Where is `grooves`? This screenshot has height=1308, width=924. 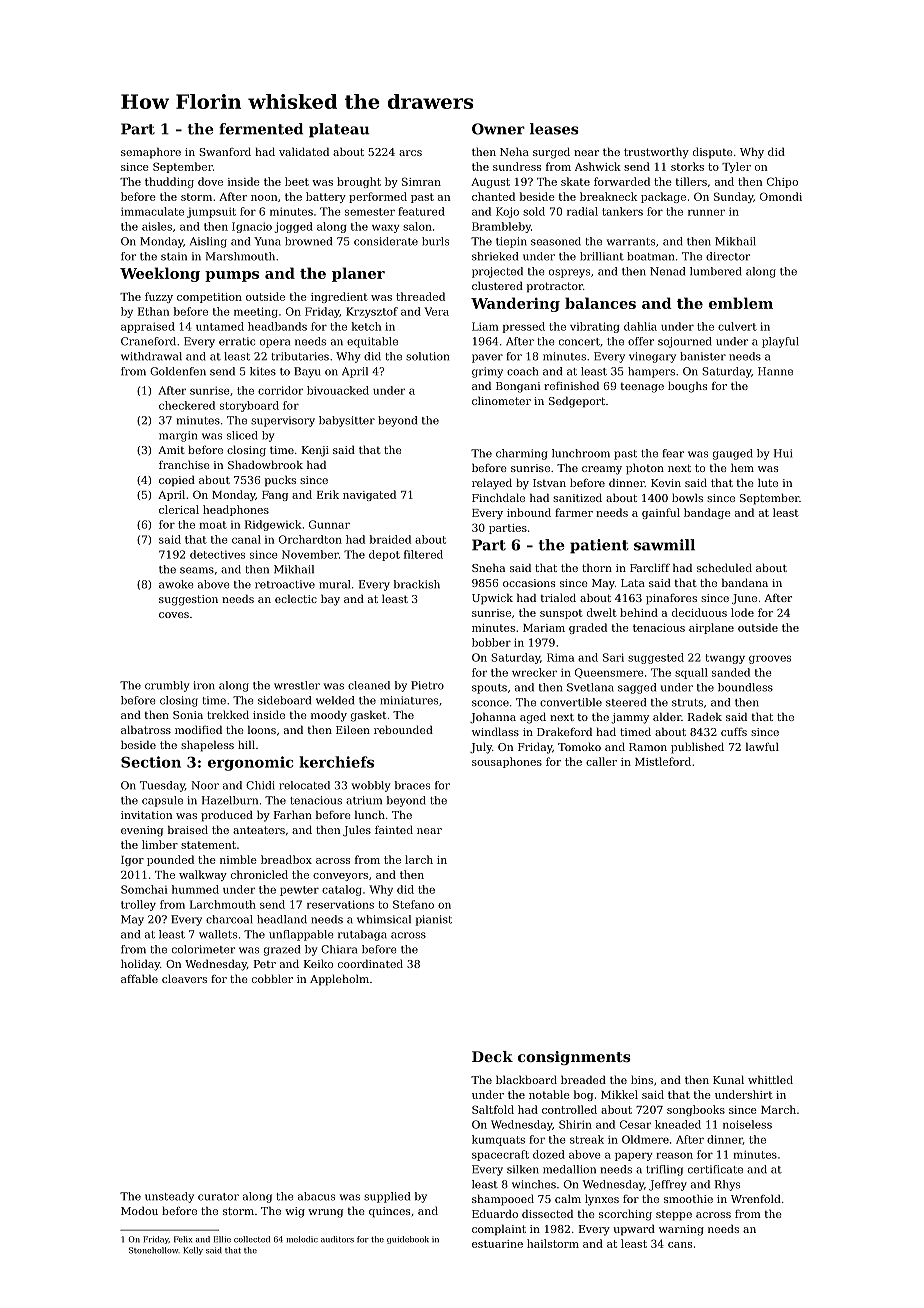
grooves is located at coordinates (770, 659).
